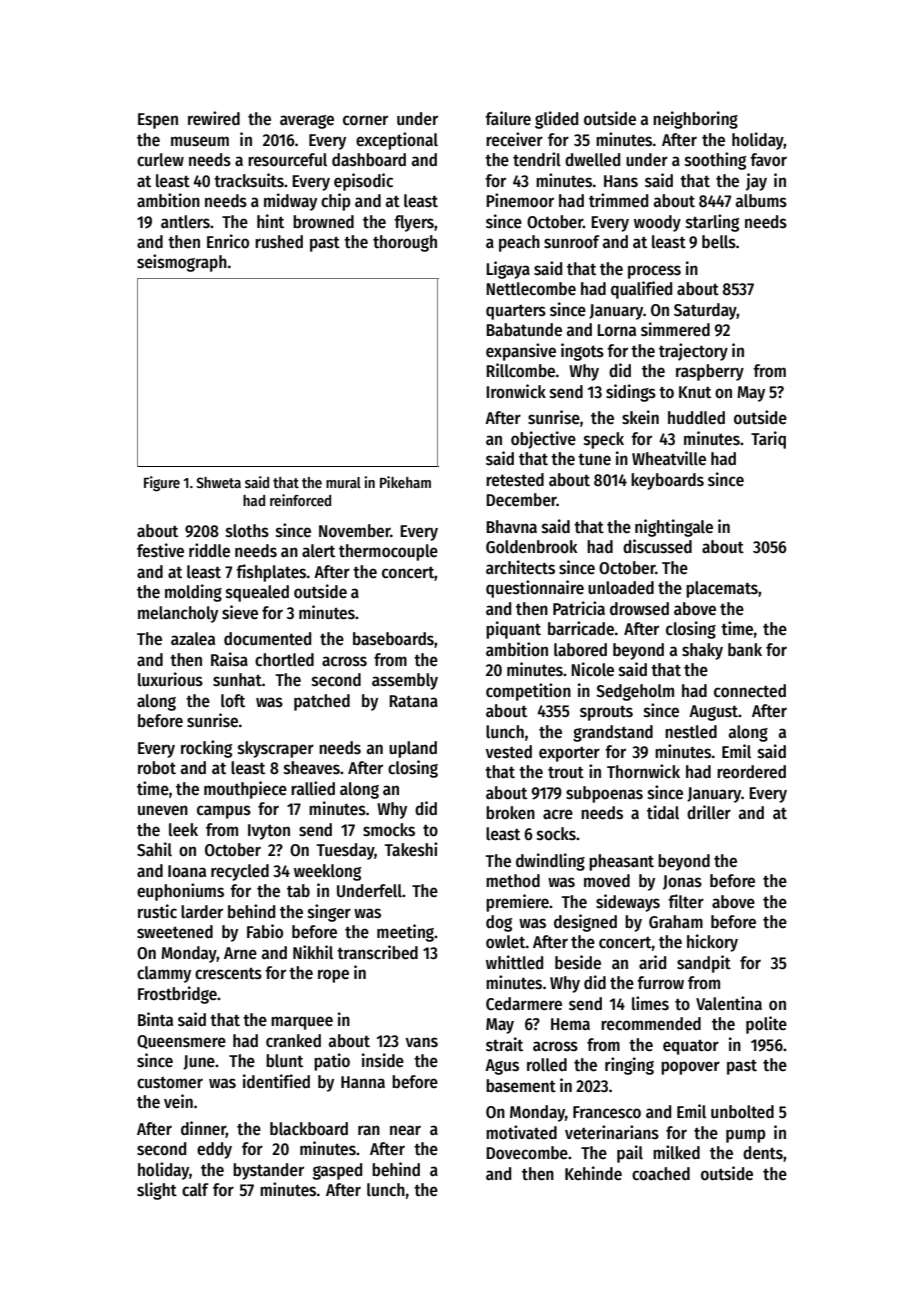 This screenshot has width=924, height=1311. Describe the element at coordinates (337, 1171) in the screenshot. I see `gasped` at that location.
